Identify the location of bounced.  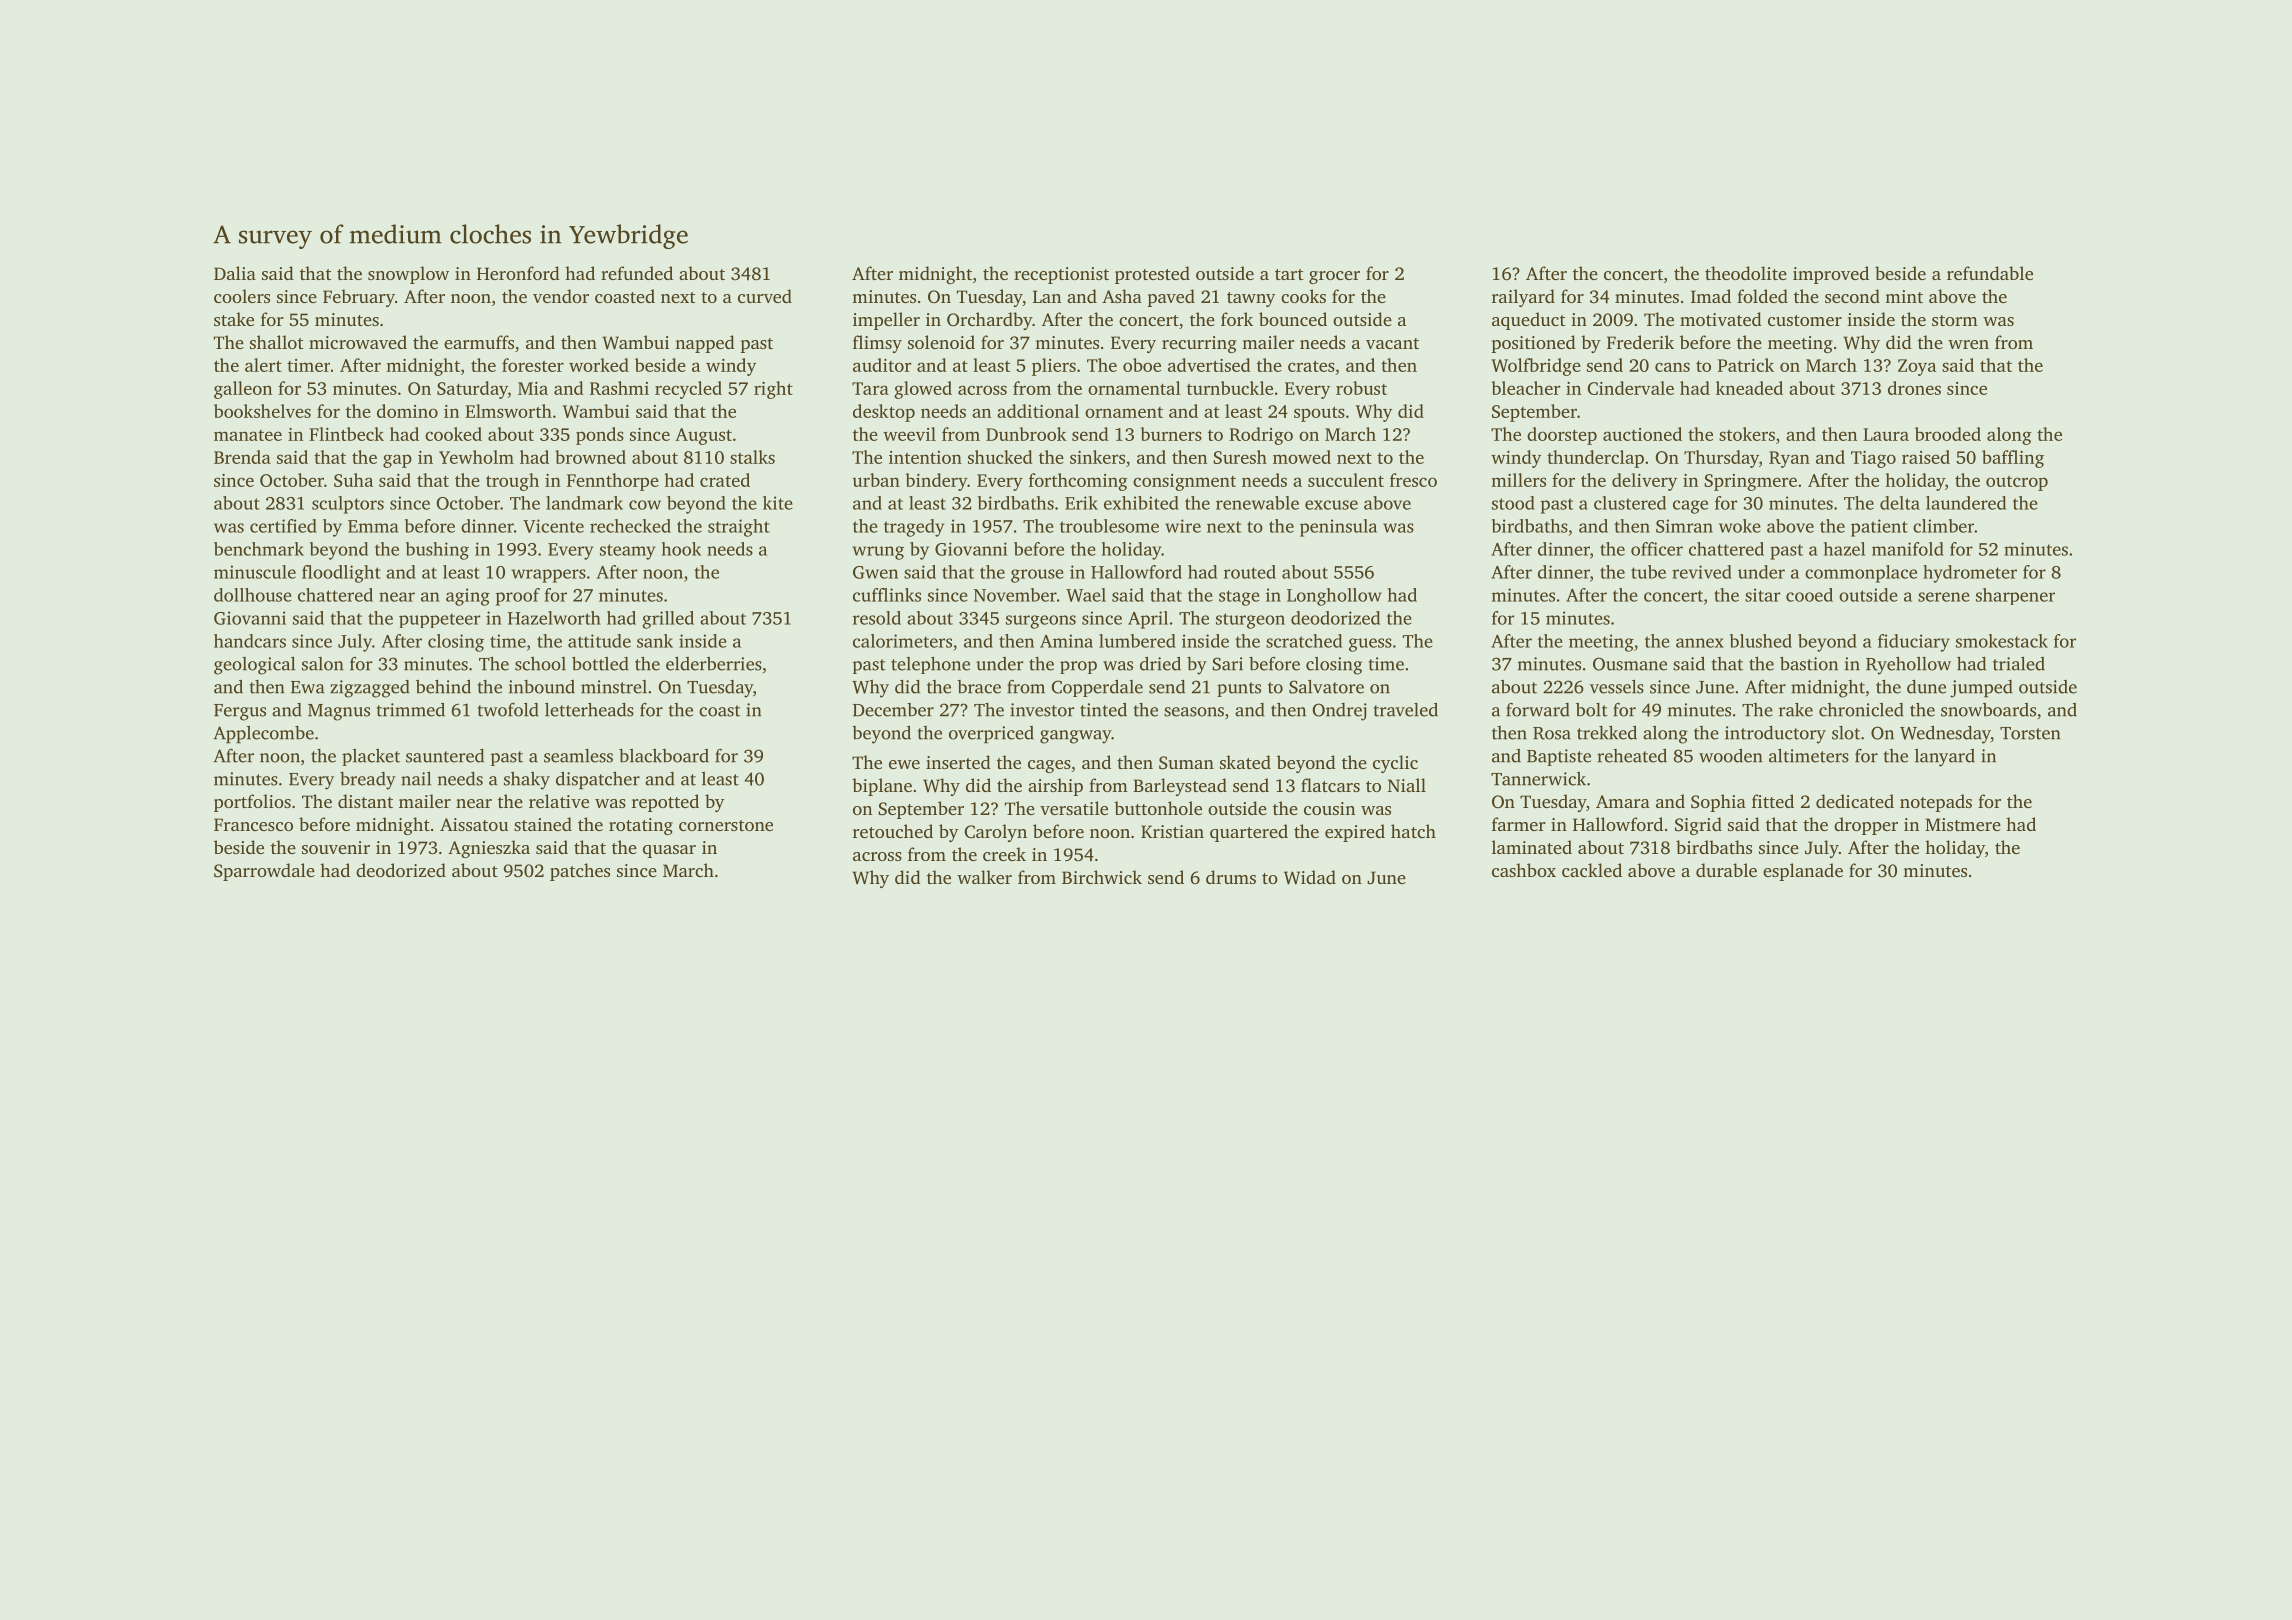
(1293, 319).
